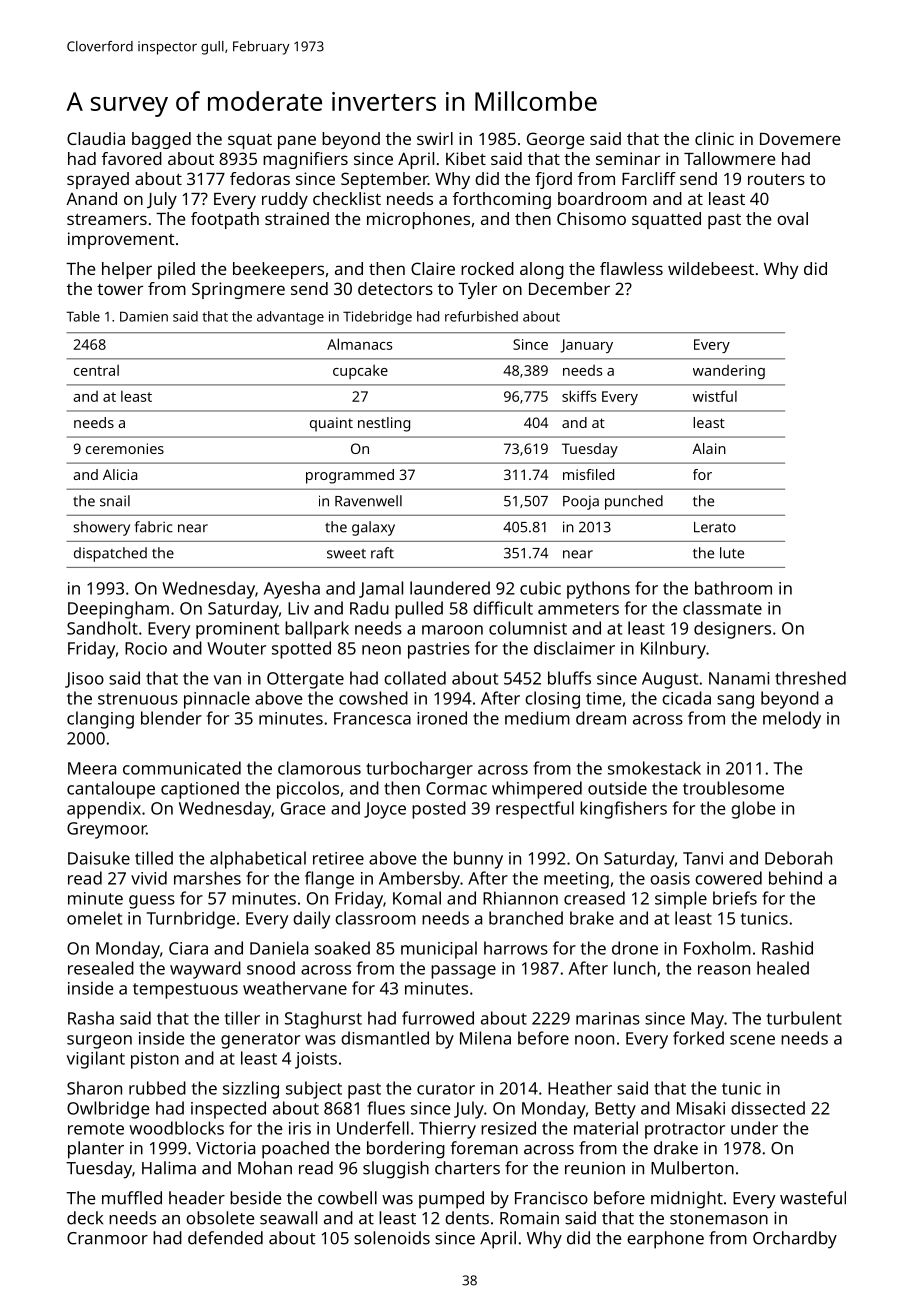  Describe the element at coordinates (346, 554) in the screenshot. I see `sweet` at that location.
